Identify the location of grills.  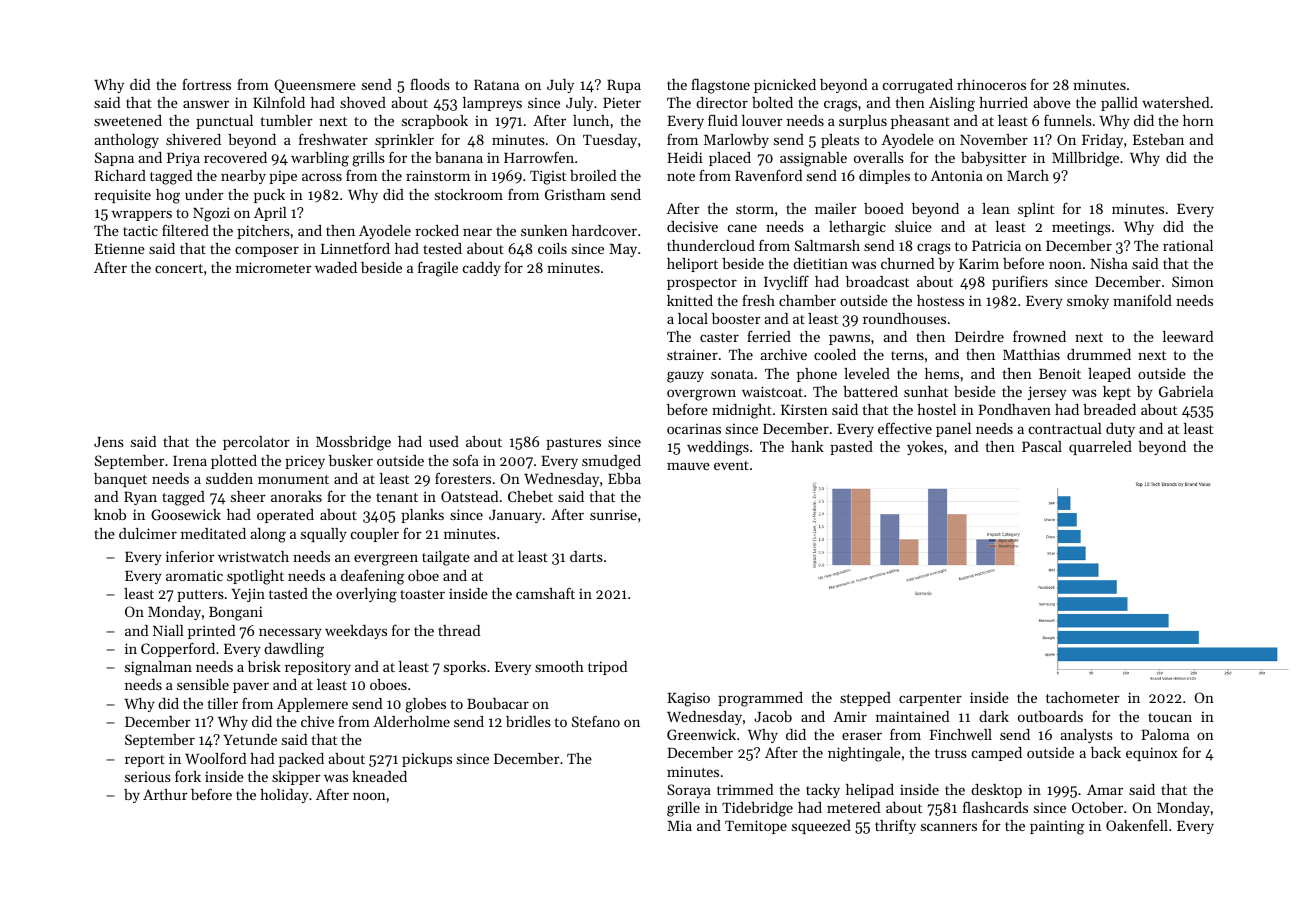
(368, 159).
